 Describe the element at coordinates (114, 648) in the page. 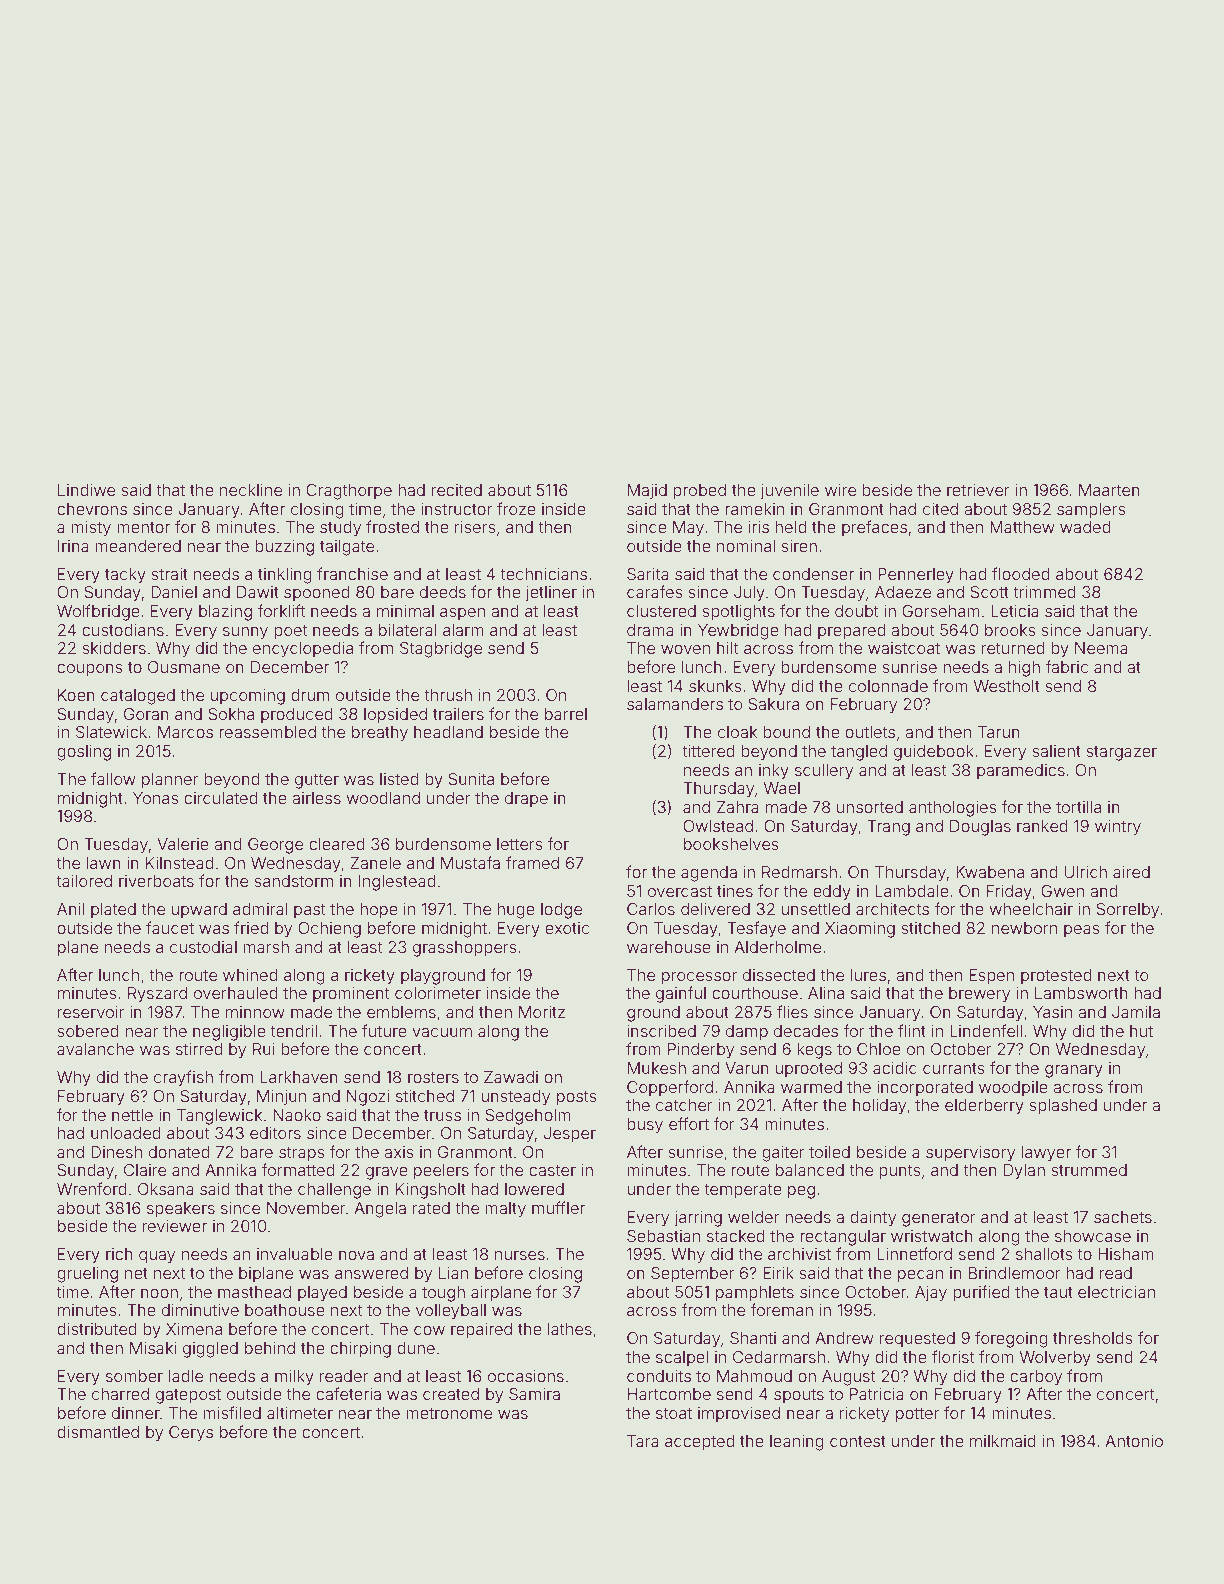

I see `skidders` at that location.
